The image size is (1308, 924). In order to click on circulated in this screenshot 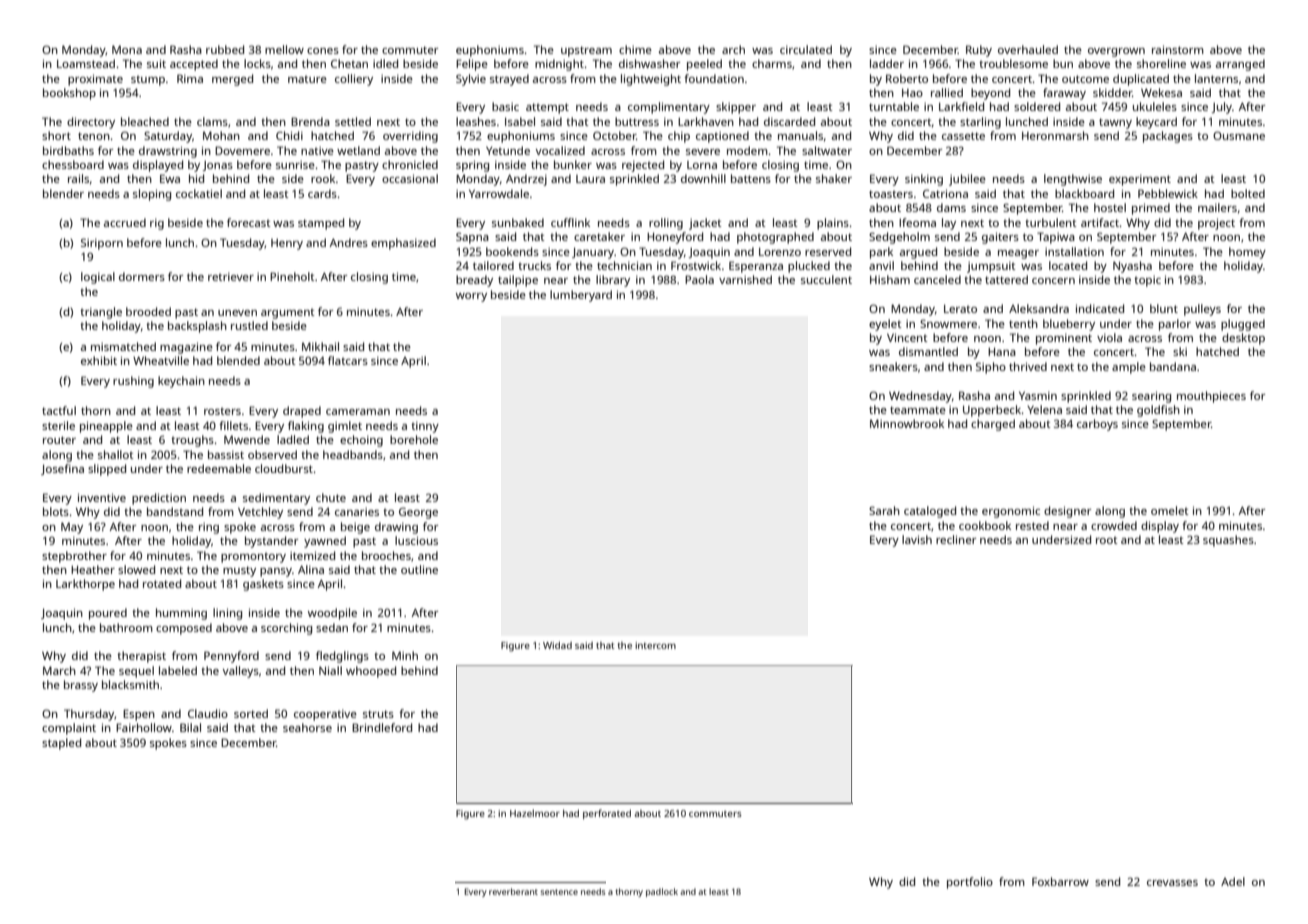, I will do `click(806, 49)`.
